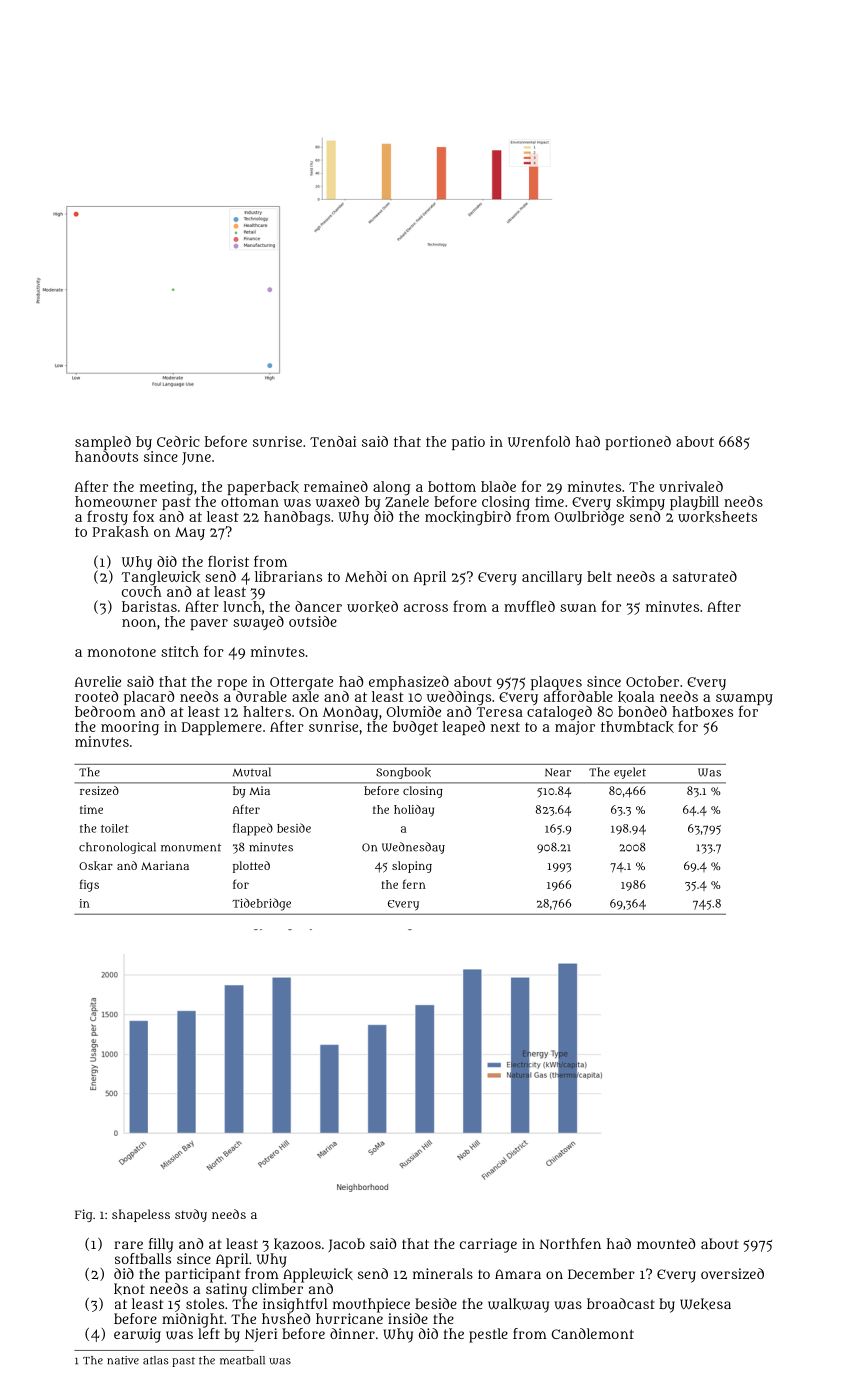  Describe the element at coordinates (518, 1274) in the page. I see `Amara` at that location.
